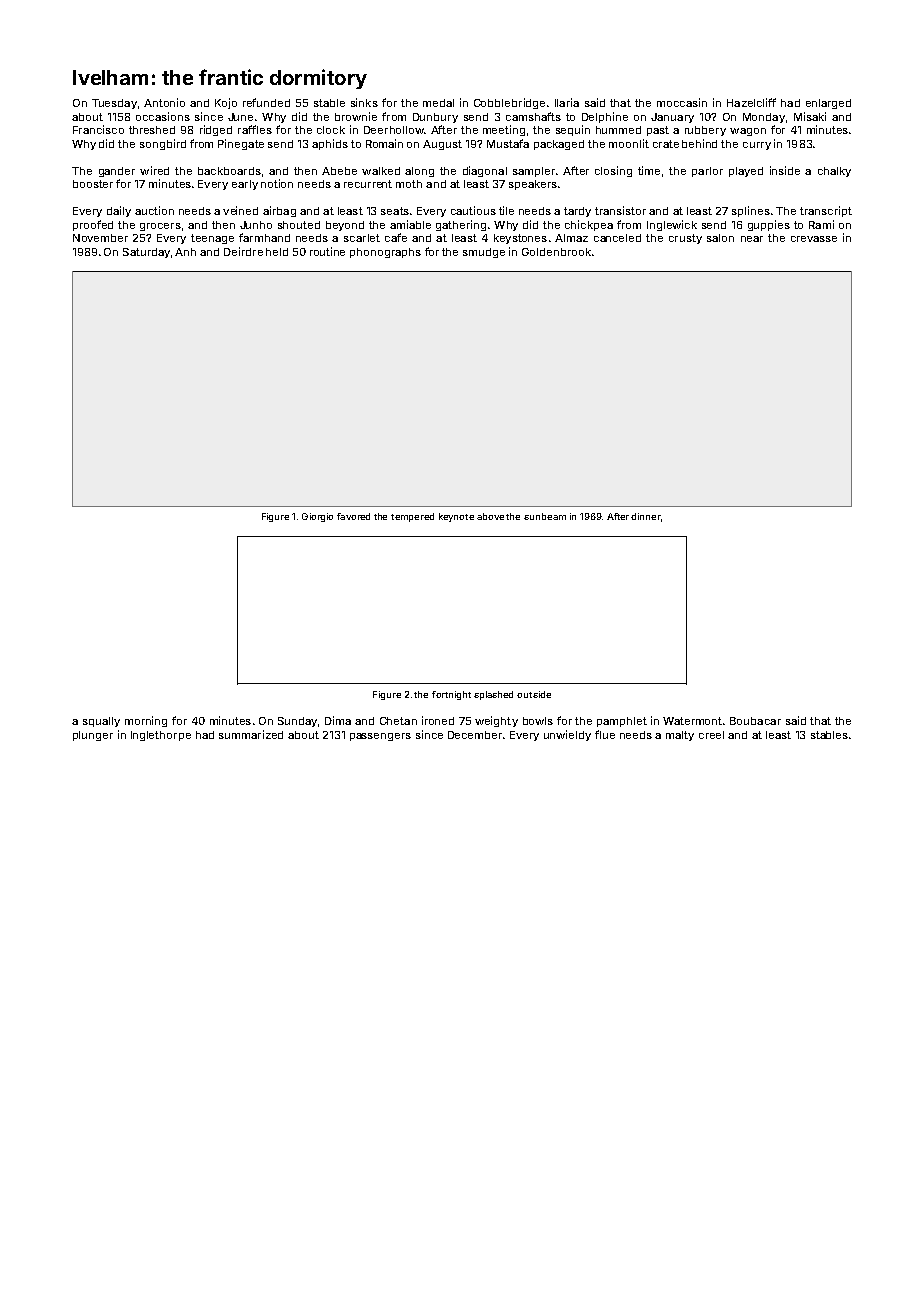  I want to click on crusty, so click(685, 239).
